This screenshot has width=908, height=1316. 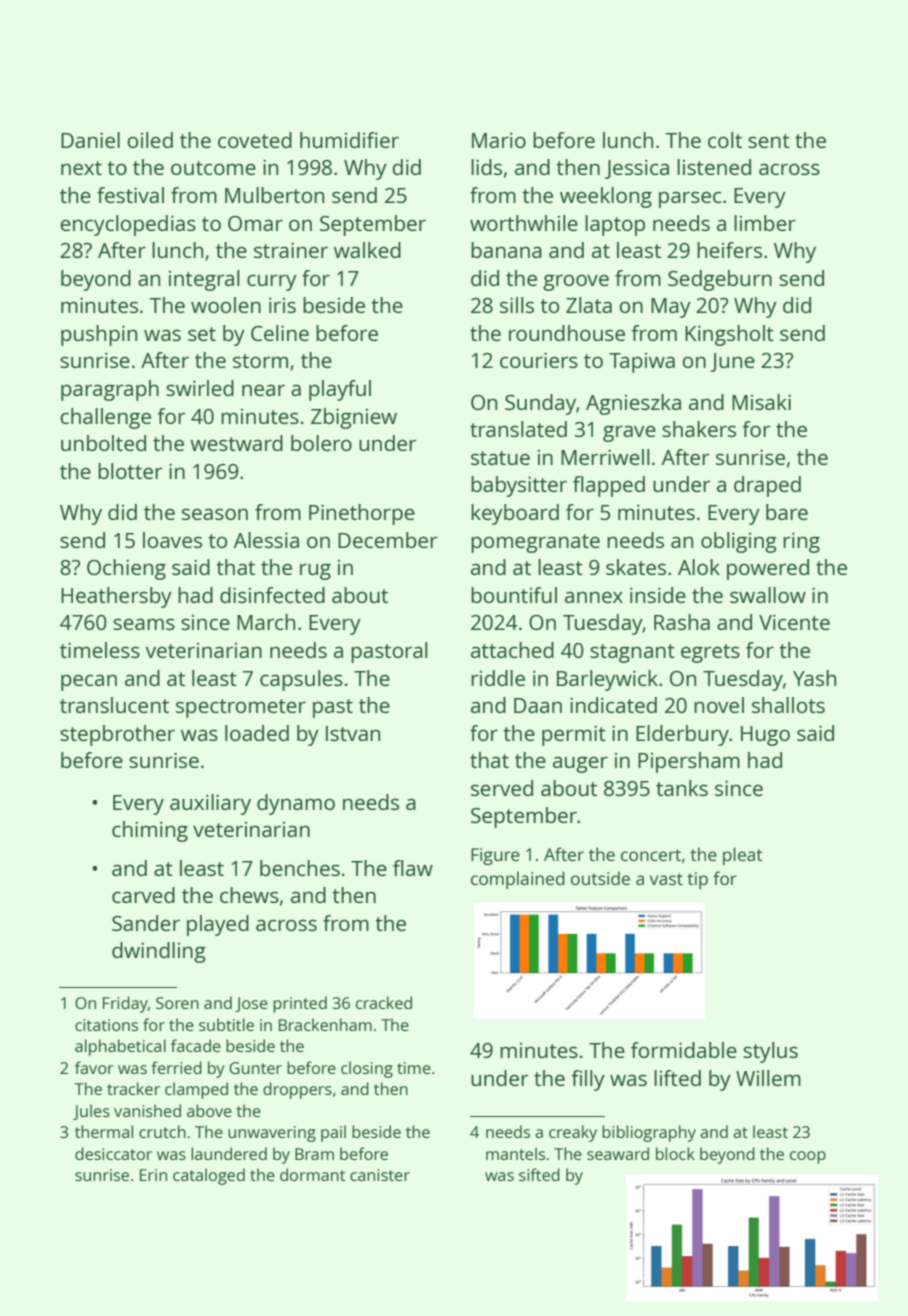 I want to click on woolen, so click(x=226, y=305).
